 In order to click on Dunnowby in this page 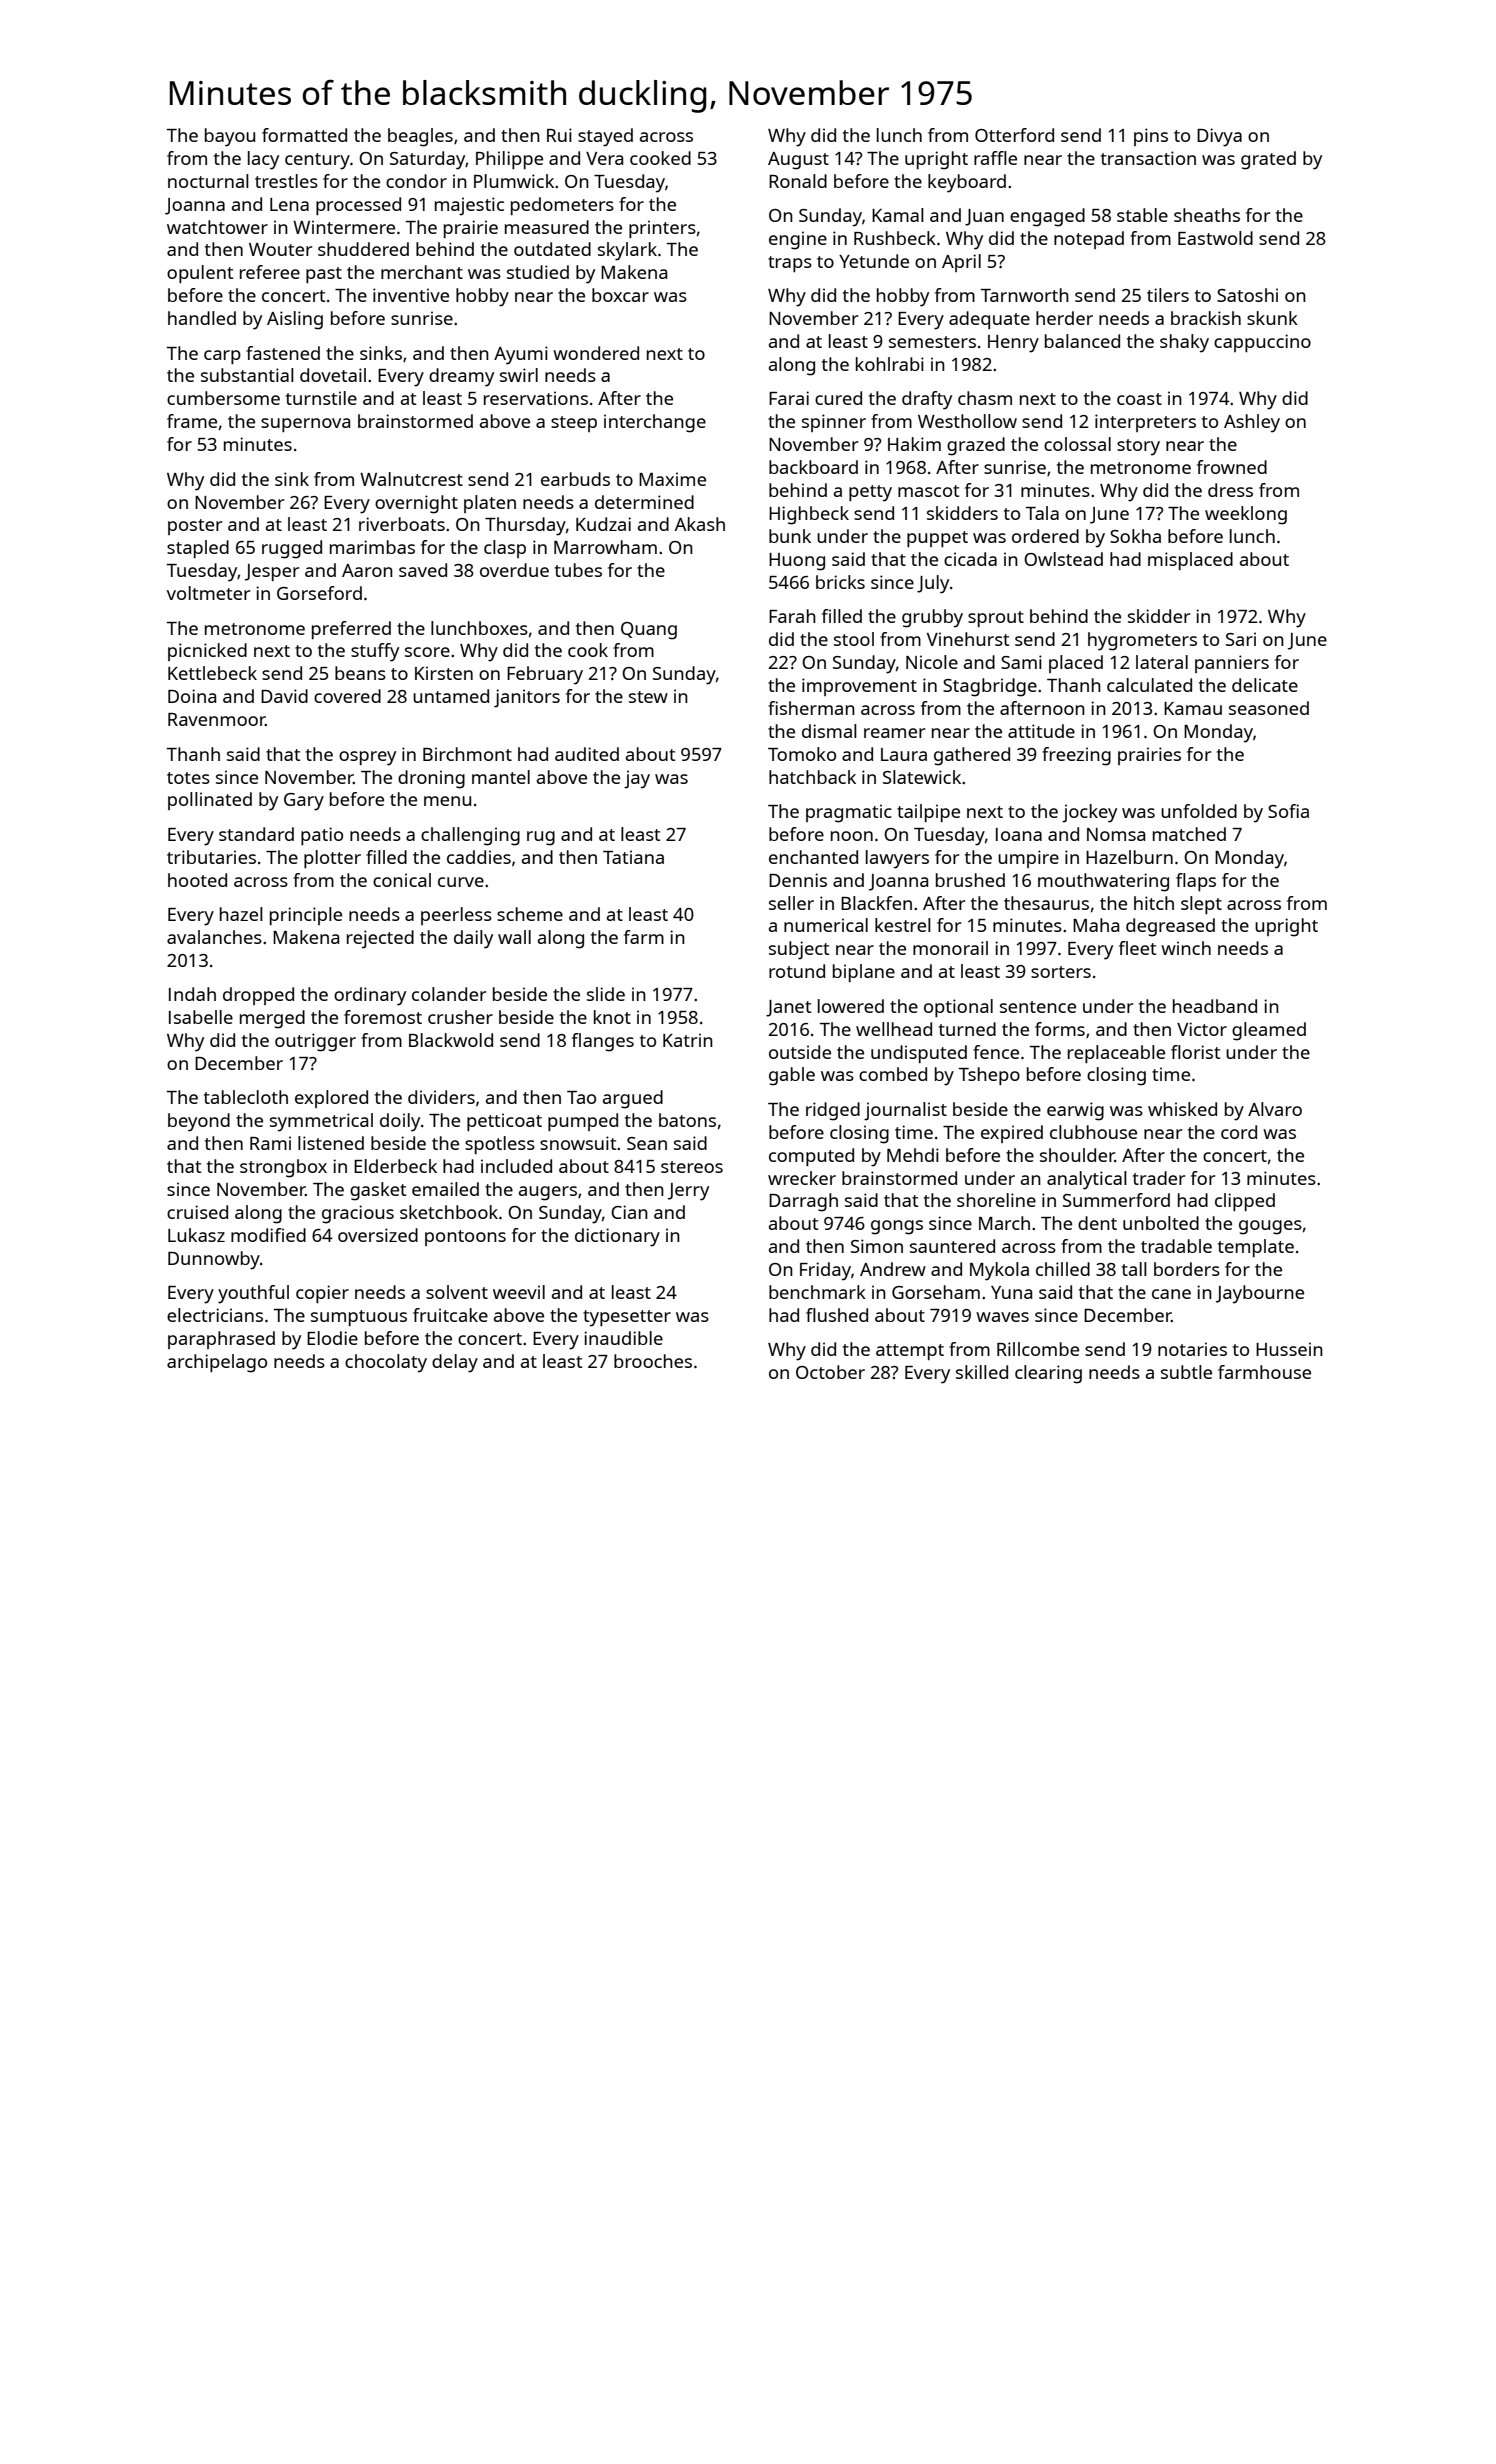, I will do `click(214, 1260)`.
